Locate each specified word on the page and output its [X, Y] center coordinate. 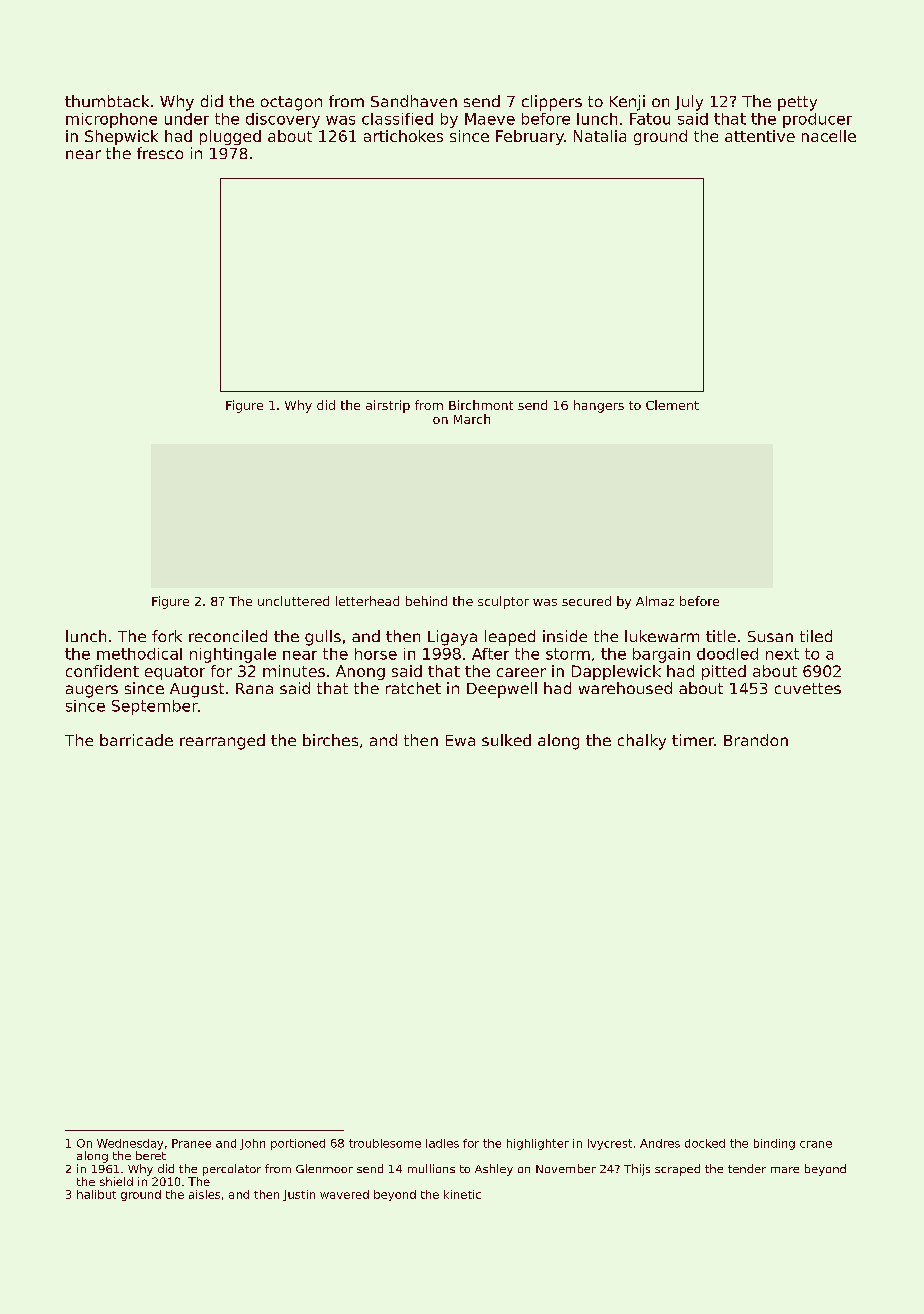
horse [376, 654]
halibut [96, 1194]
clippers [552, 103]
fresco [160, 153]
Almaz [655, 601]
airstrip [388, 406]
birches [330, 740]
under [187, 119]
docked [705, 1143]
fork [167, 636]
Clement [672, 405]
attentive [760, 136]
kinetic [462, 1194]
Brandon [756, 740]
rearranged [222, 742]
